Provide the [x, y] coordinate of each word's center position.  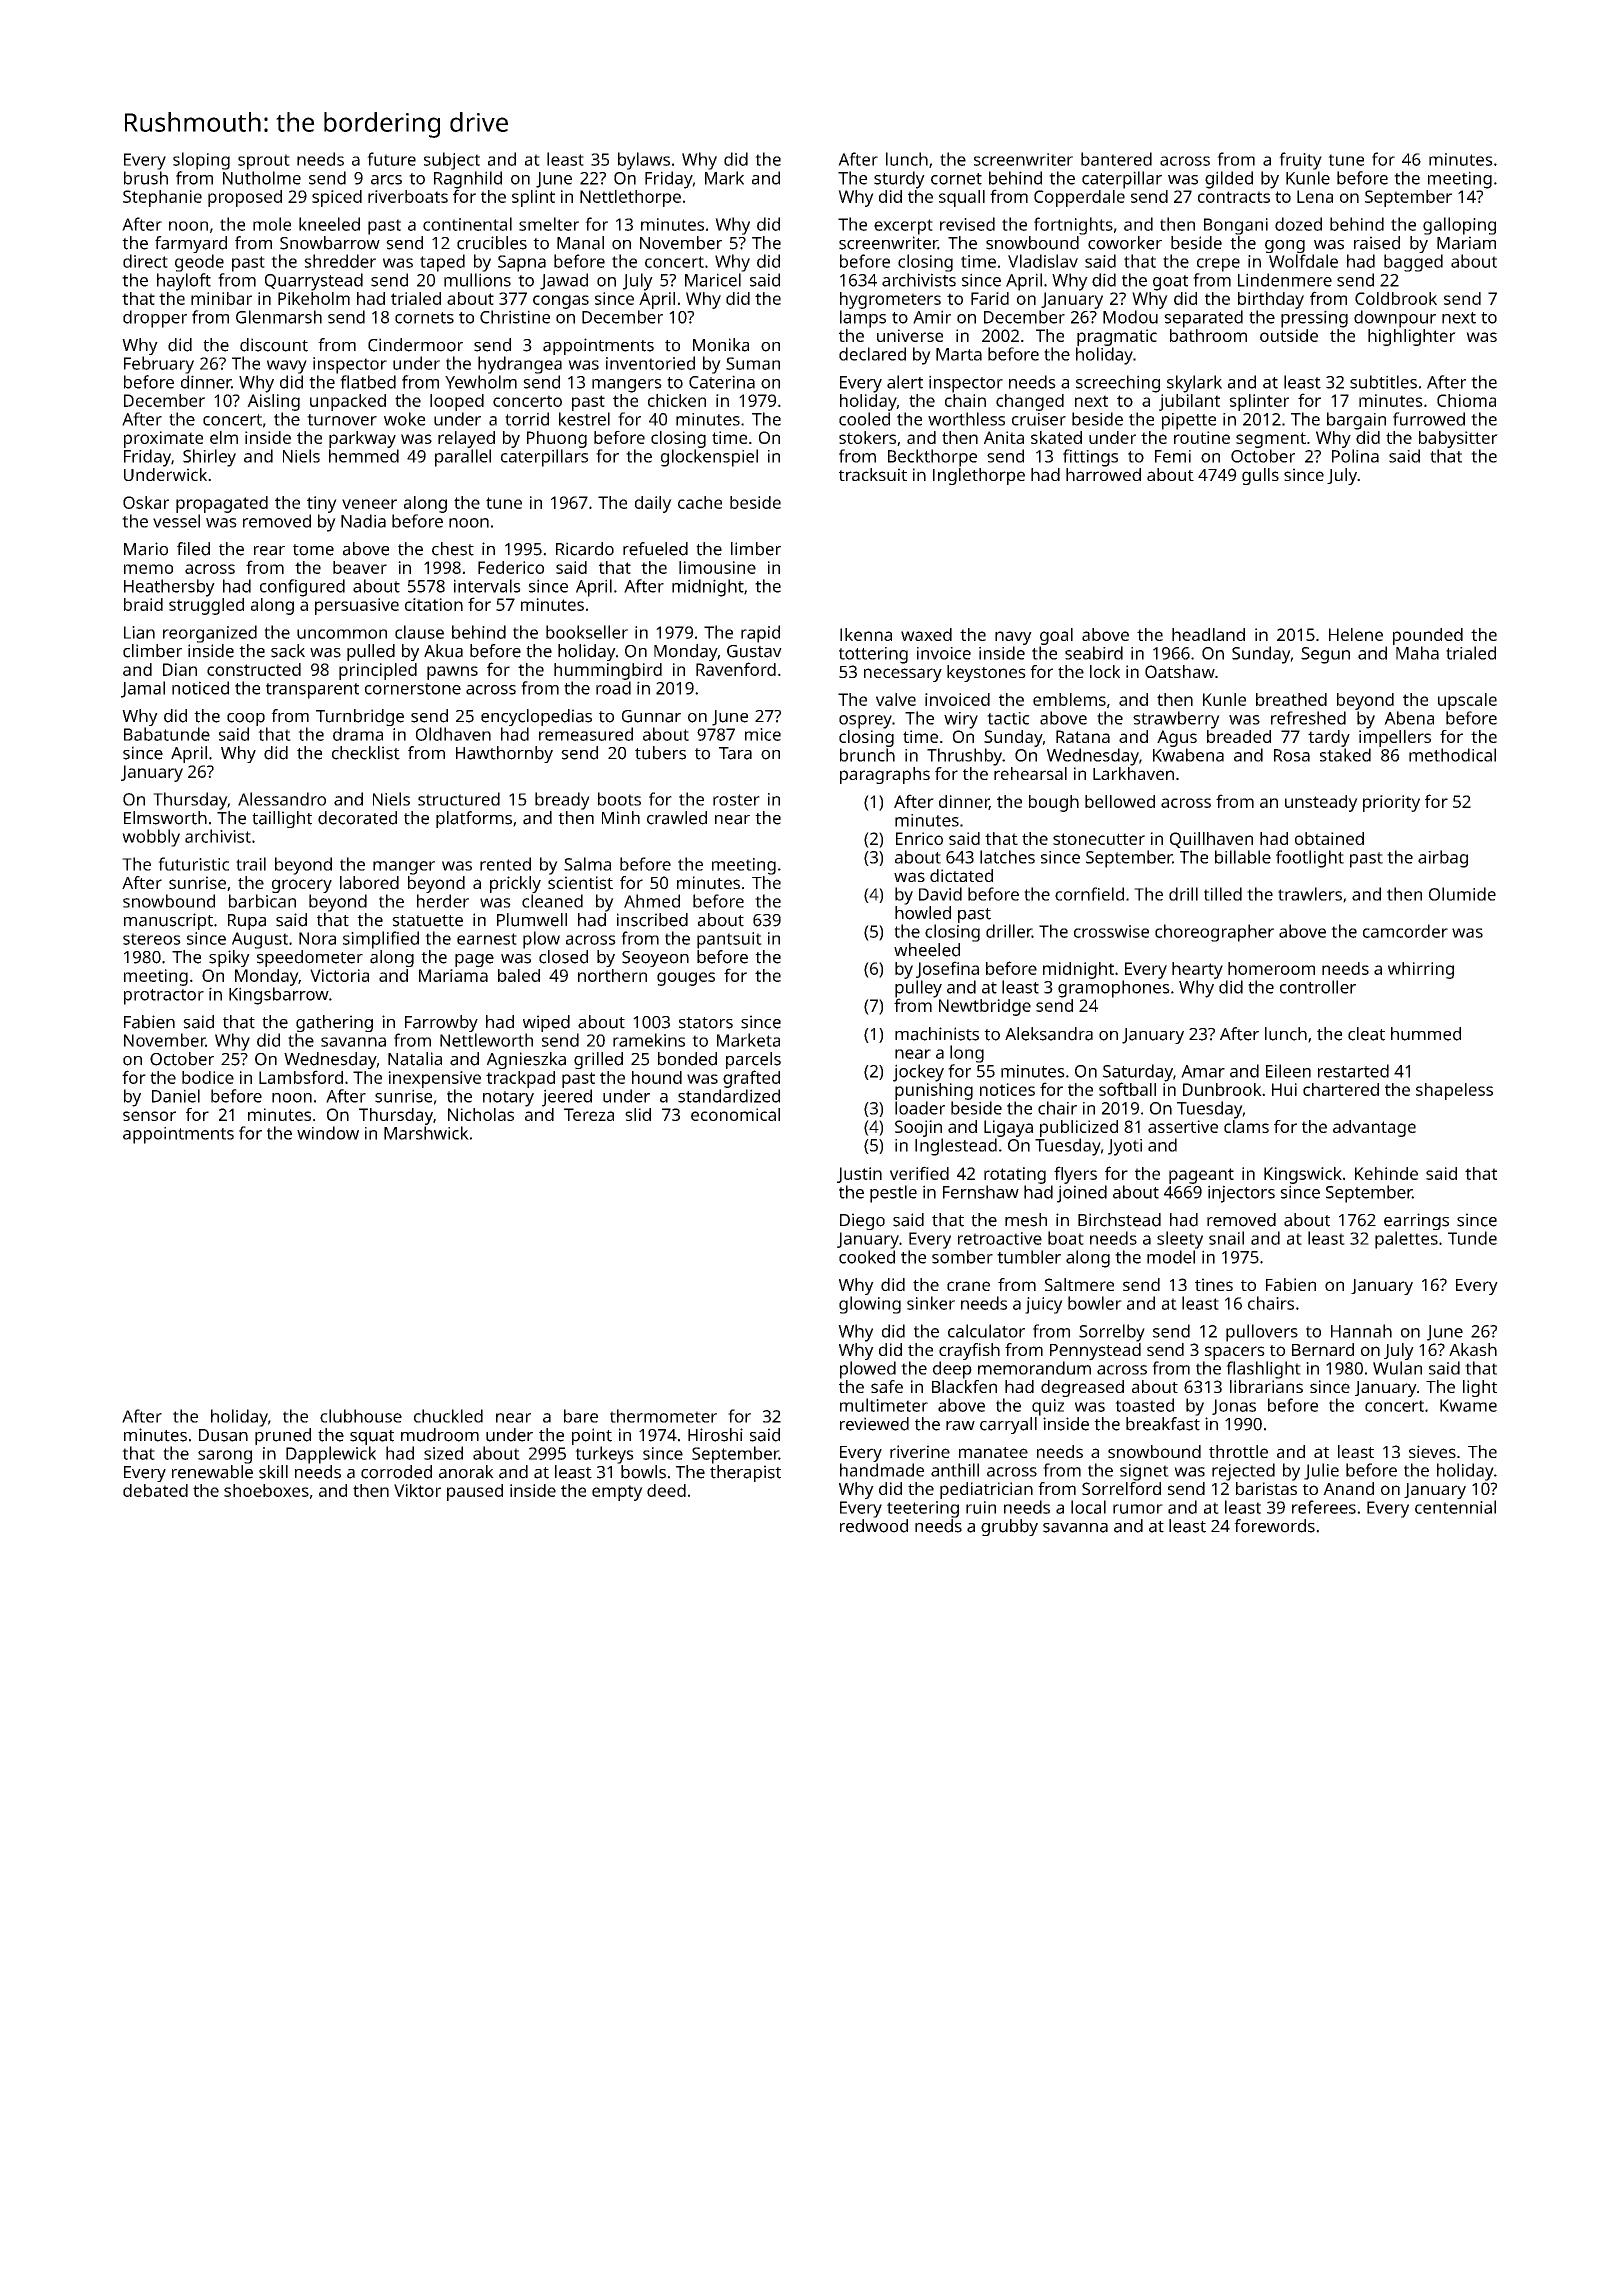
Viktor [417, 1490]
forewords [1274, 1526]
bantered [1116, 159]
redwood [874, 1526]
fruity [1300, 161]
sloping [201, 161]
